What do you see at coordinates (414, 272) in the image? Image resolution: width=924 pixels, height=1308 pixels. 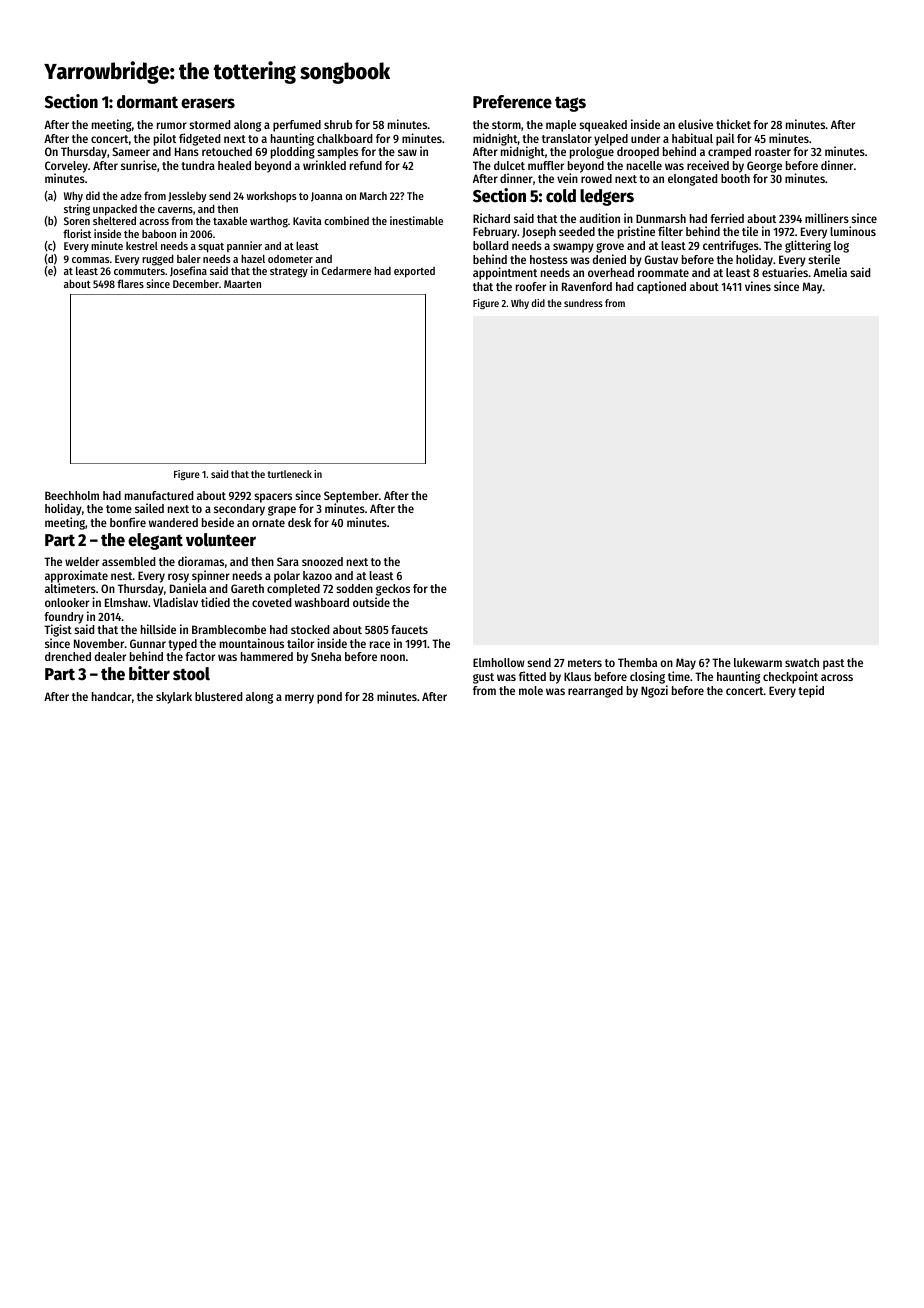 I see `exported` at bounding box center [414, 272].
